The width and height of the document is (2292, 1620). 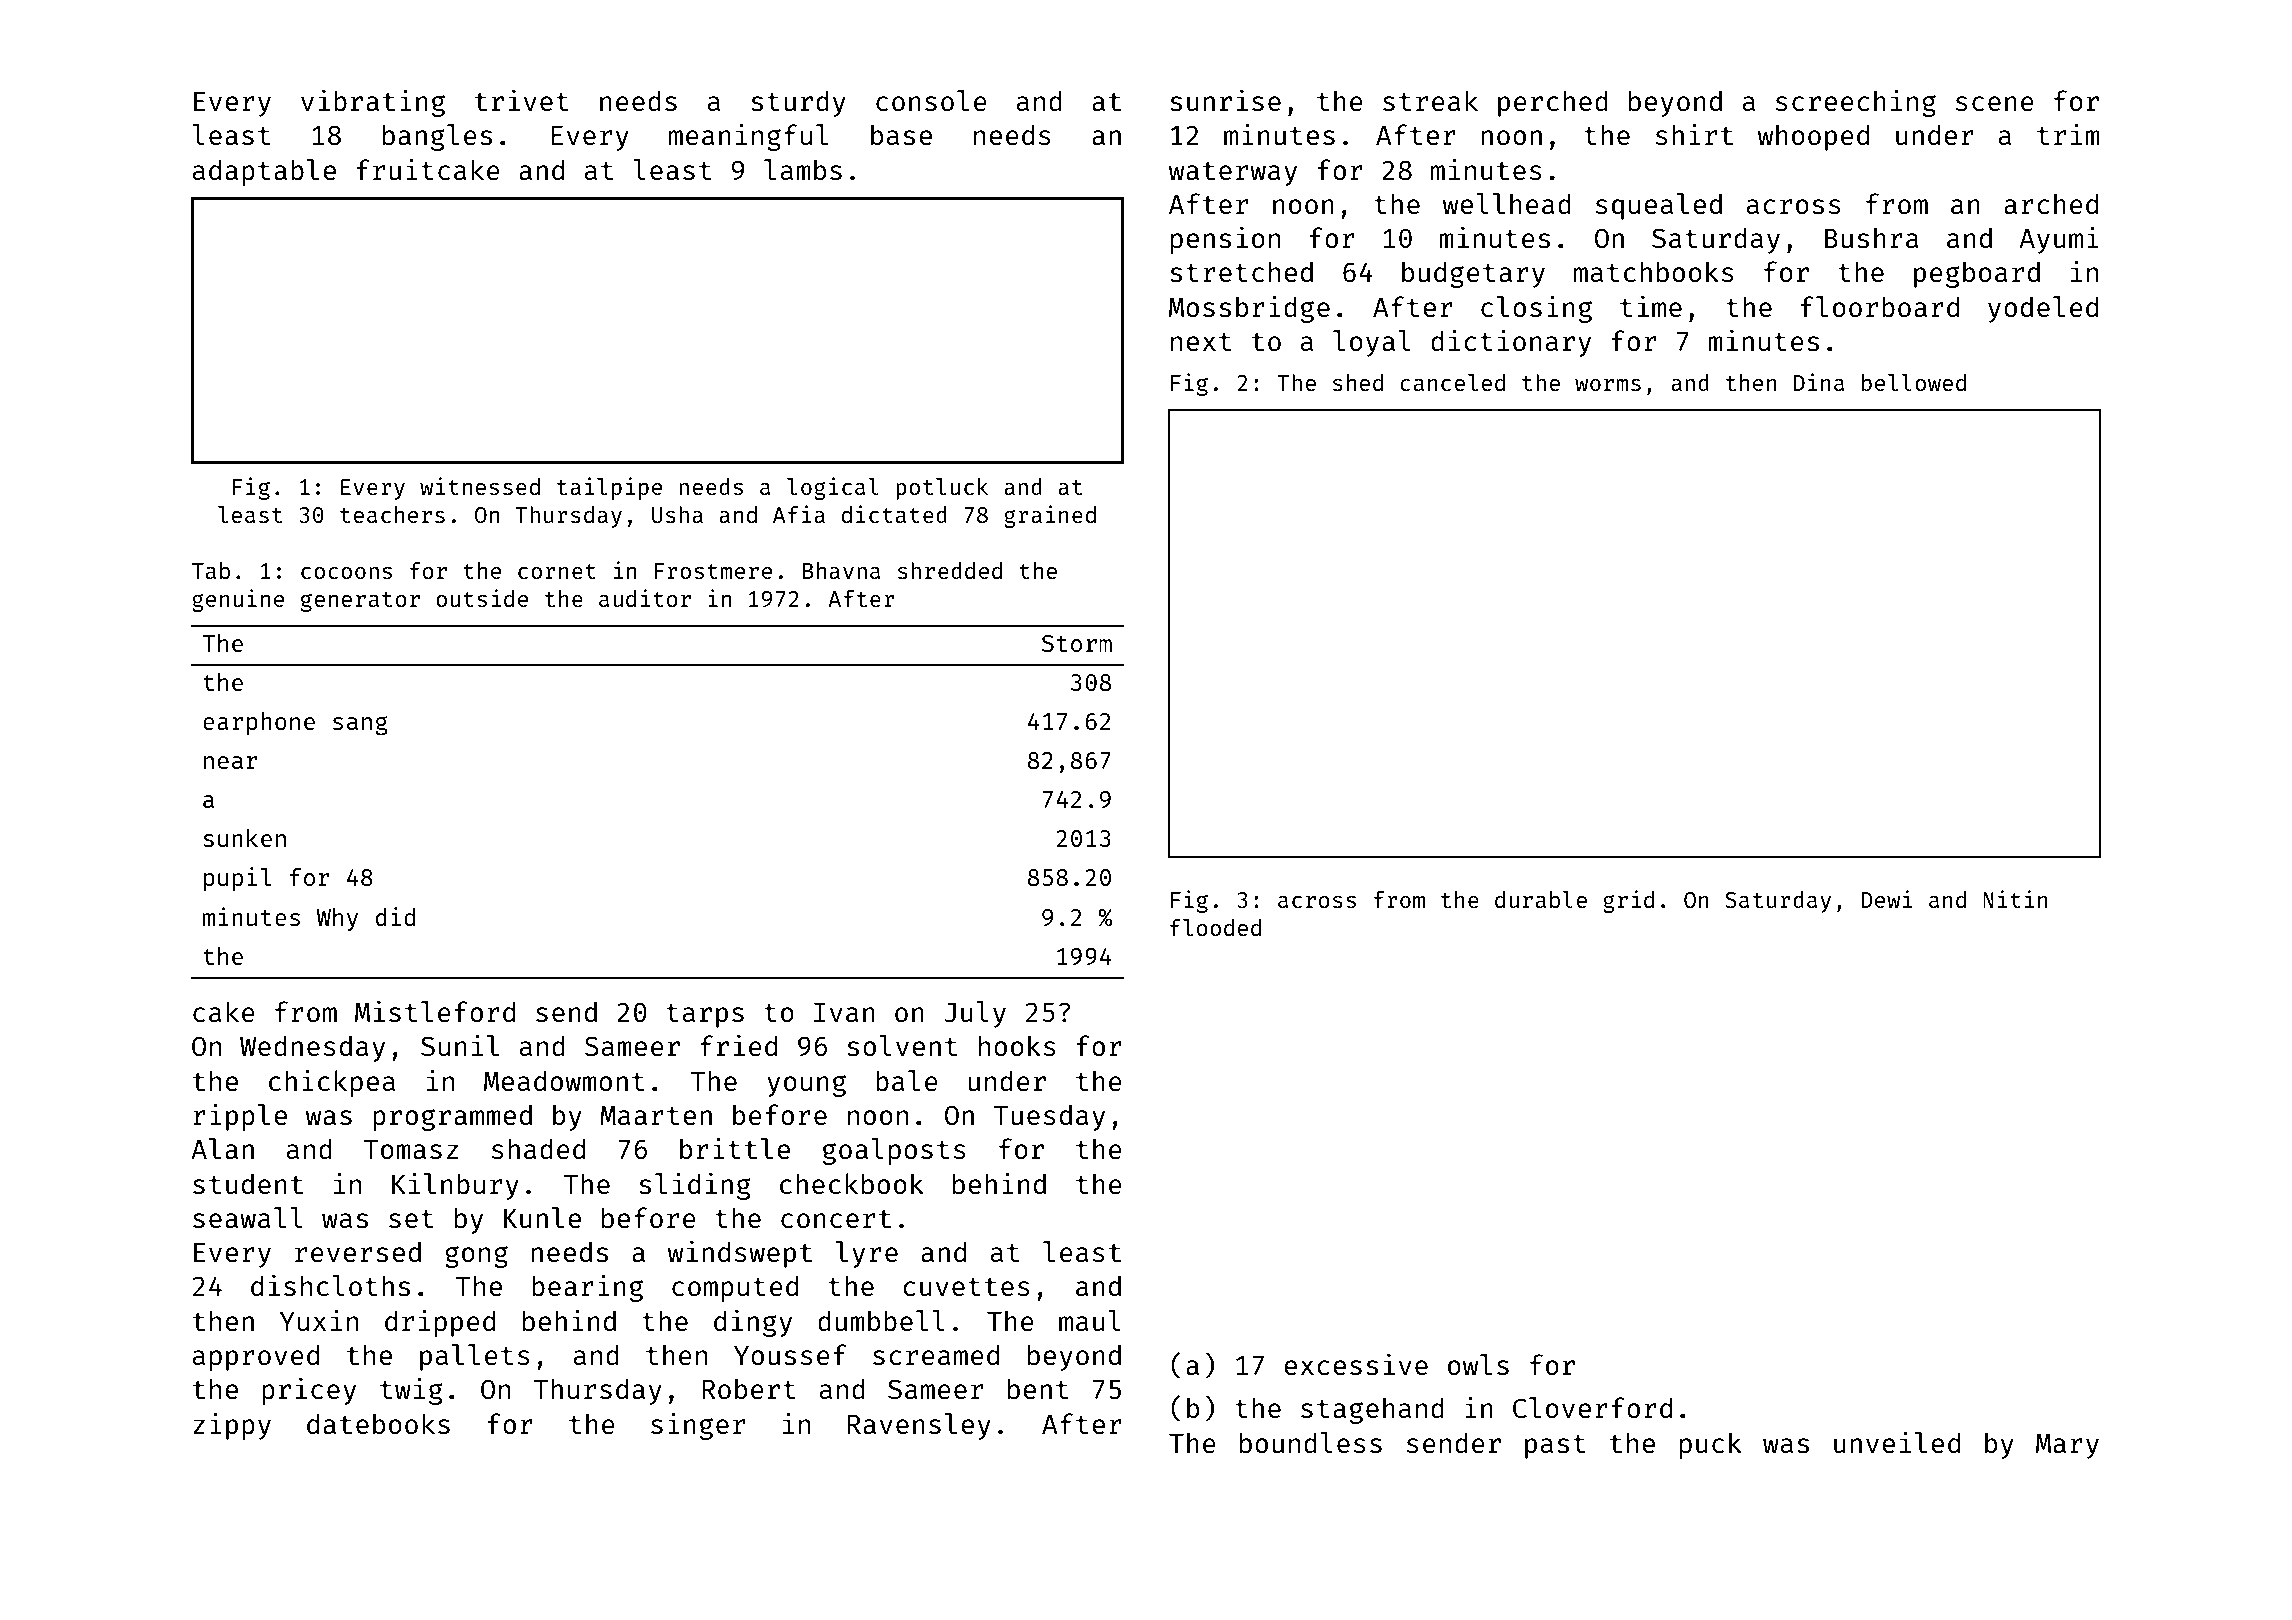 What do you see at coordinates (1886, 899) in the document?
I see `Dewi` at bounding box center [1886, 899].
